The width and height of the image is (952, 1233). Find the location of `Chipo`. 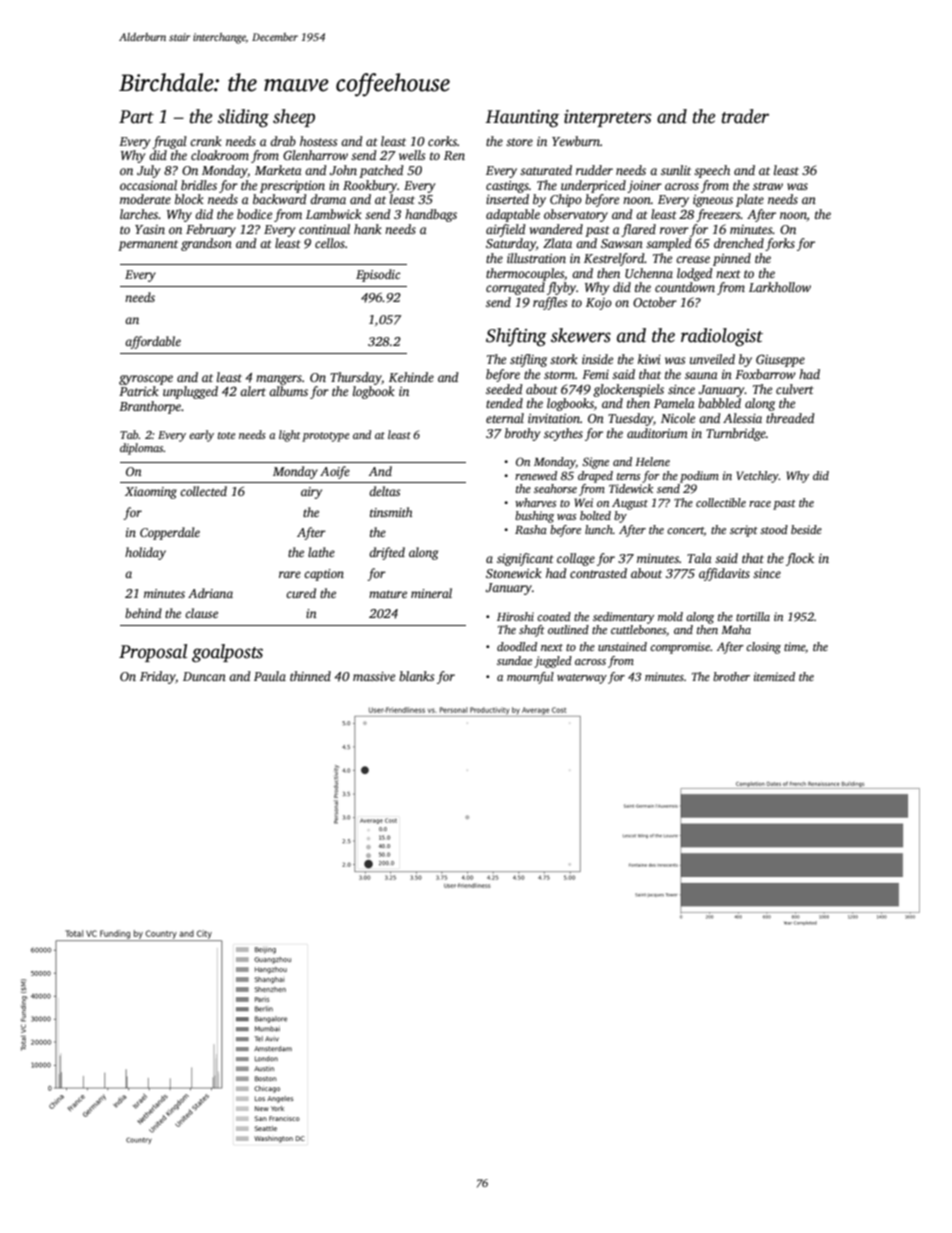

Chipo is located at coordinates (566, 200).
